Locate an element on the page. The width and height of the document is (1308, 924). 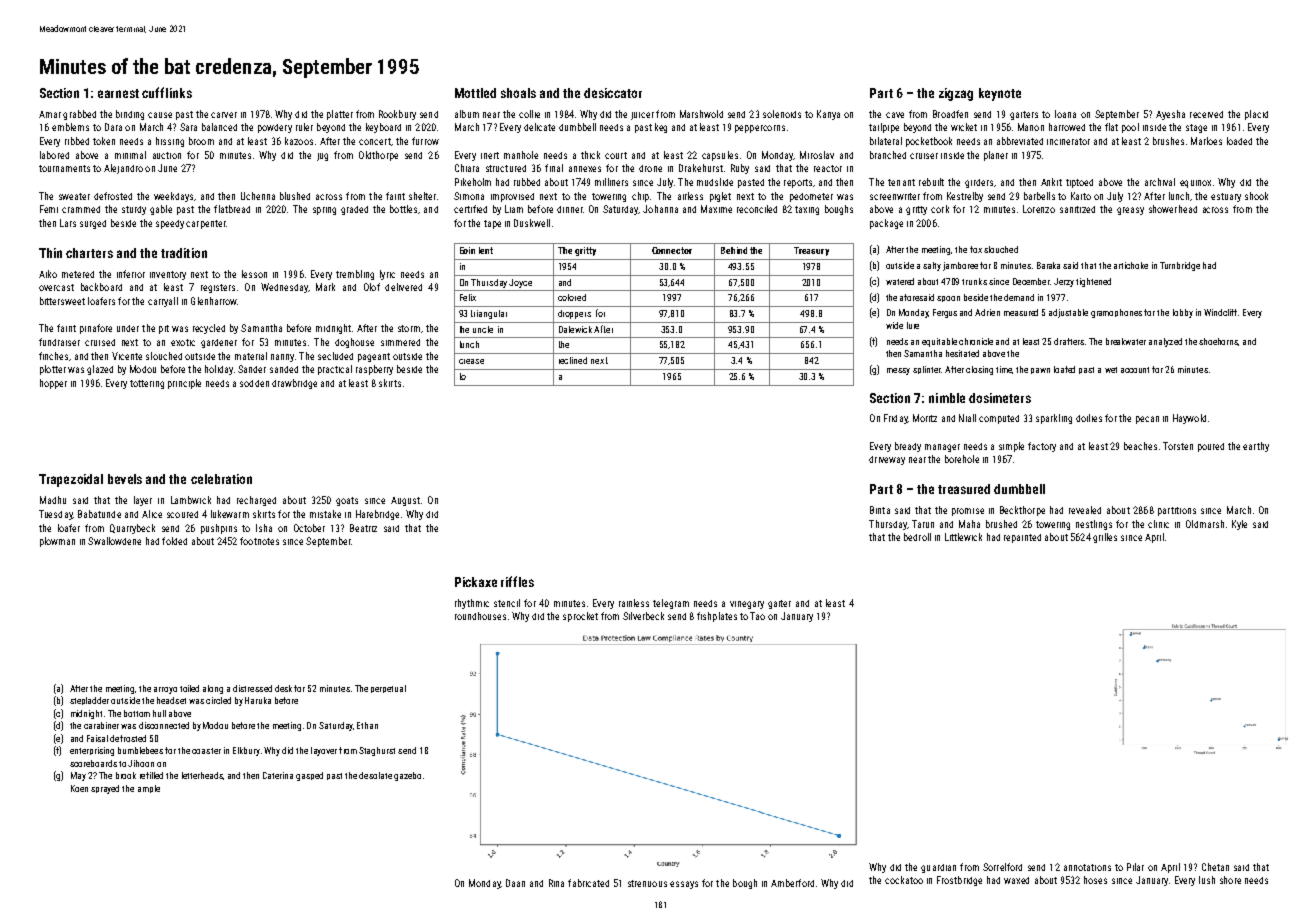
strenuous is located at coordinates (647, 883).
